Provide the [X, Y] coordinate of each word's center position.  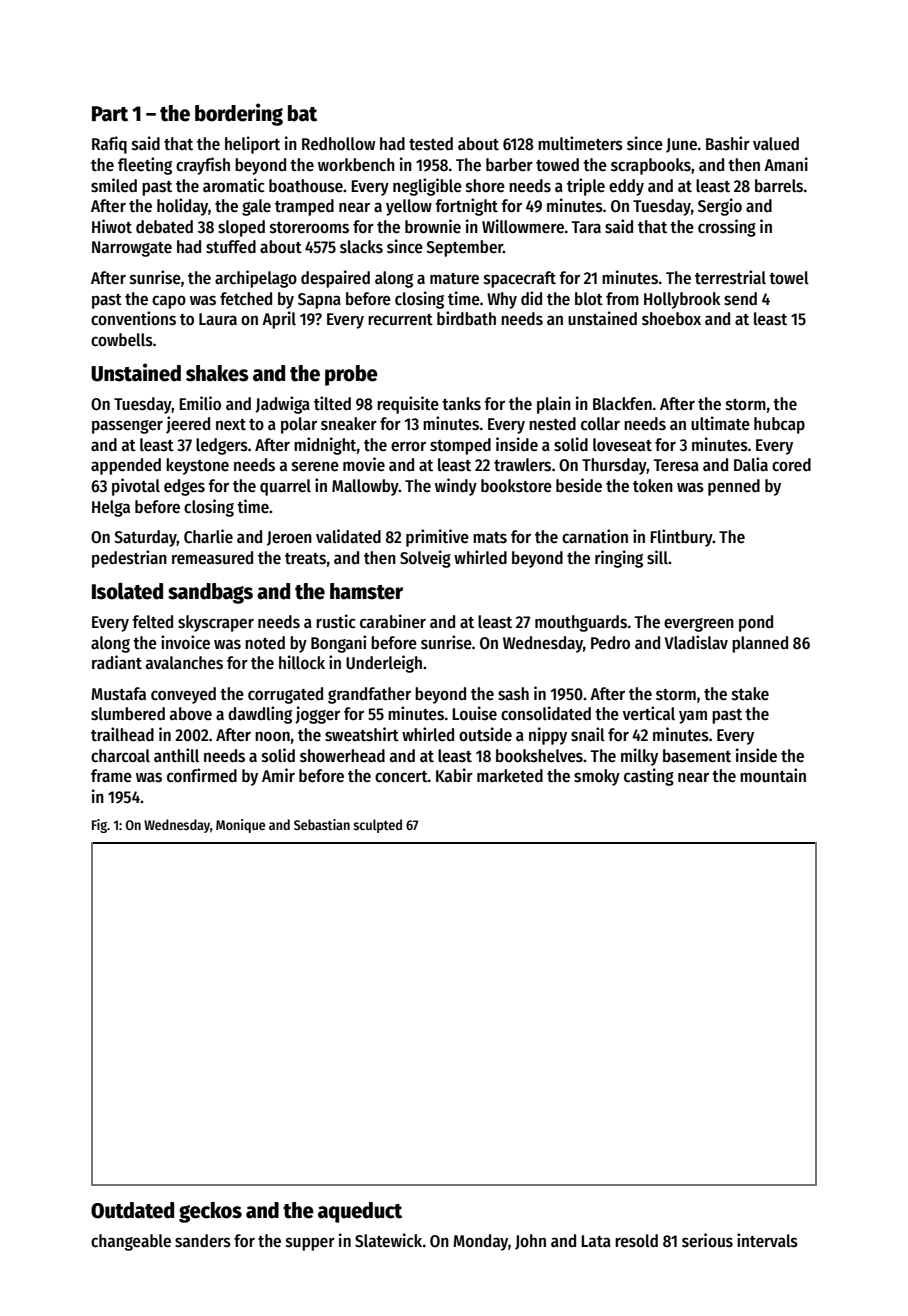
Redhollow [338, 144]
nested [552, 424]
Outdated [132, 1210]
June [681, 145]
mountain [773, 775]
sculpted [377, 826]
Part [110, 114]
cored [791, 465]
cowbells [122, 340]
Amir [278, 775]
